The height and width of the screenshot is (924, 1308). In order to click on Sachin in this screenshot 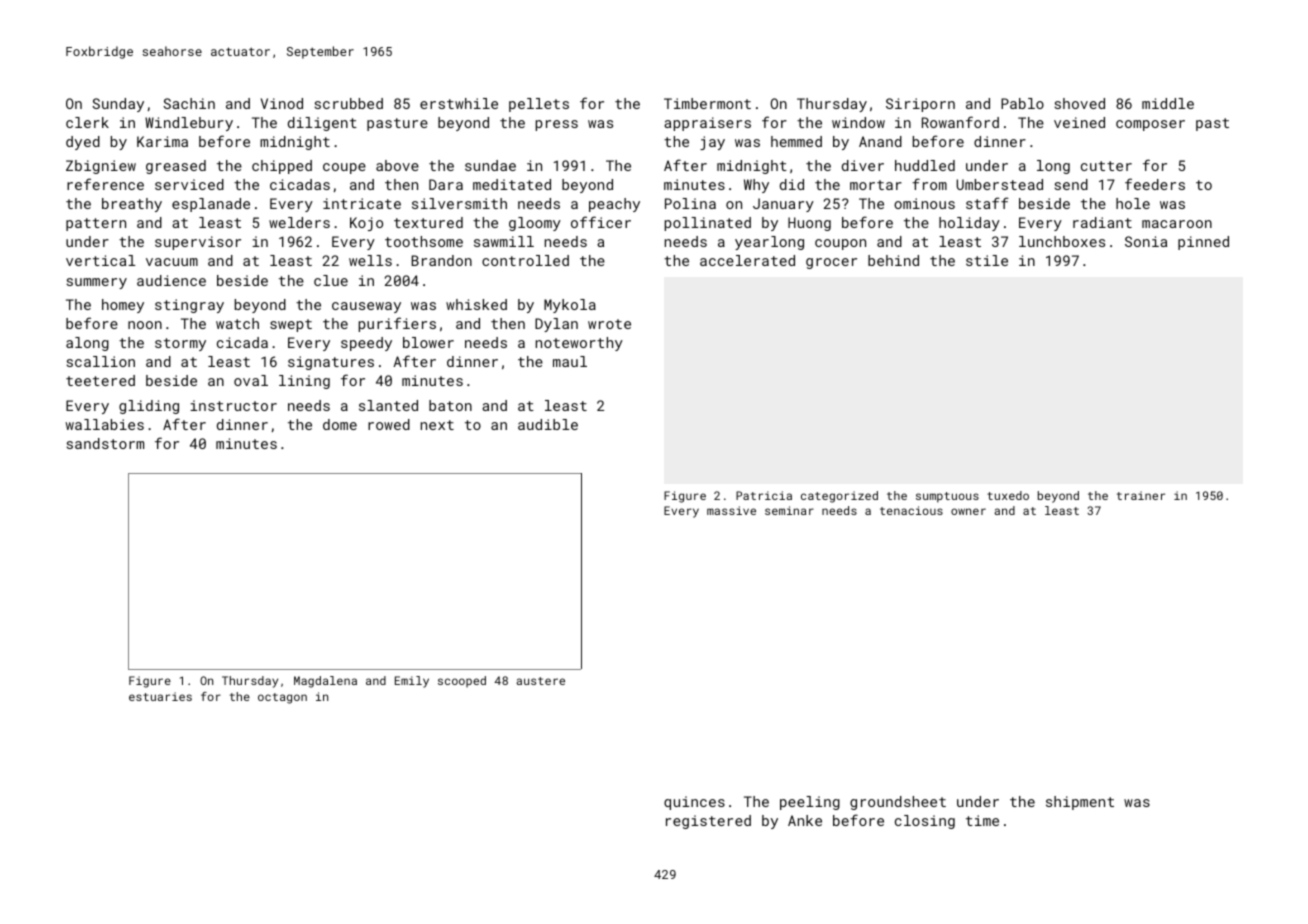, I will do `click(189, 103)`.
